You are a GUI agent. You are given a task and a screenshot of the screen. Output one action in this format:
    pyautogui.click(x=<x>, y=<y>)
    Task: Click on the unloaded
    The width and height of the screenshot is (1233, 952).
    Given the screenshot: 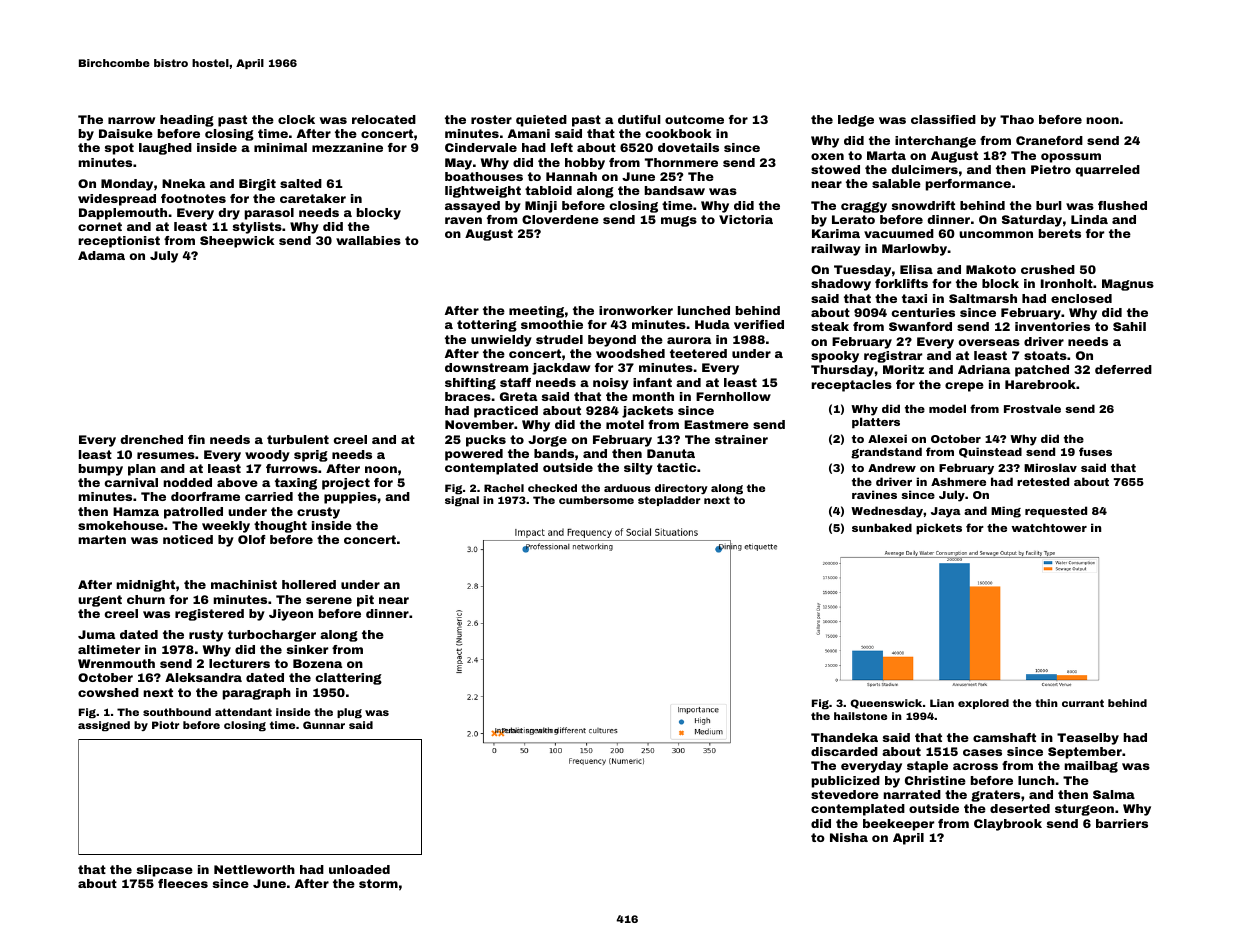 What is the action you would take?
    pyautogui.click(x=359, y=869)
